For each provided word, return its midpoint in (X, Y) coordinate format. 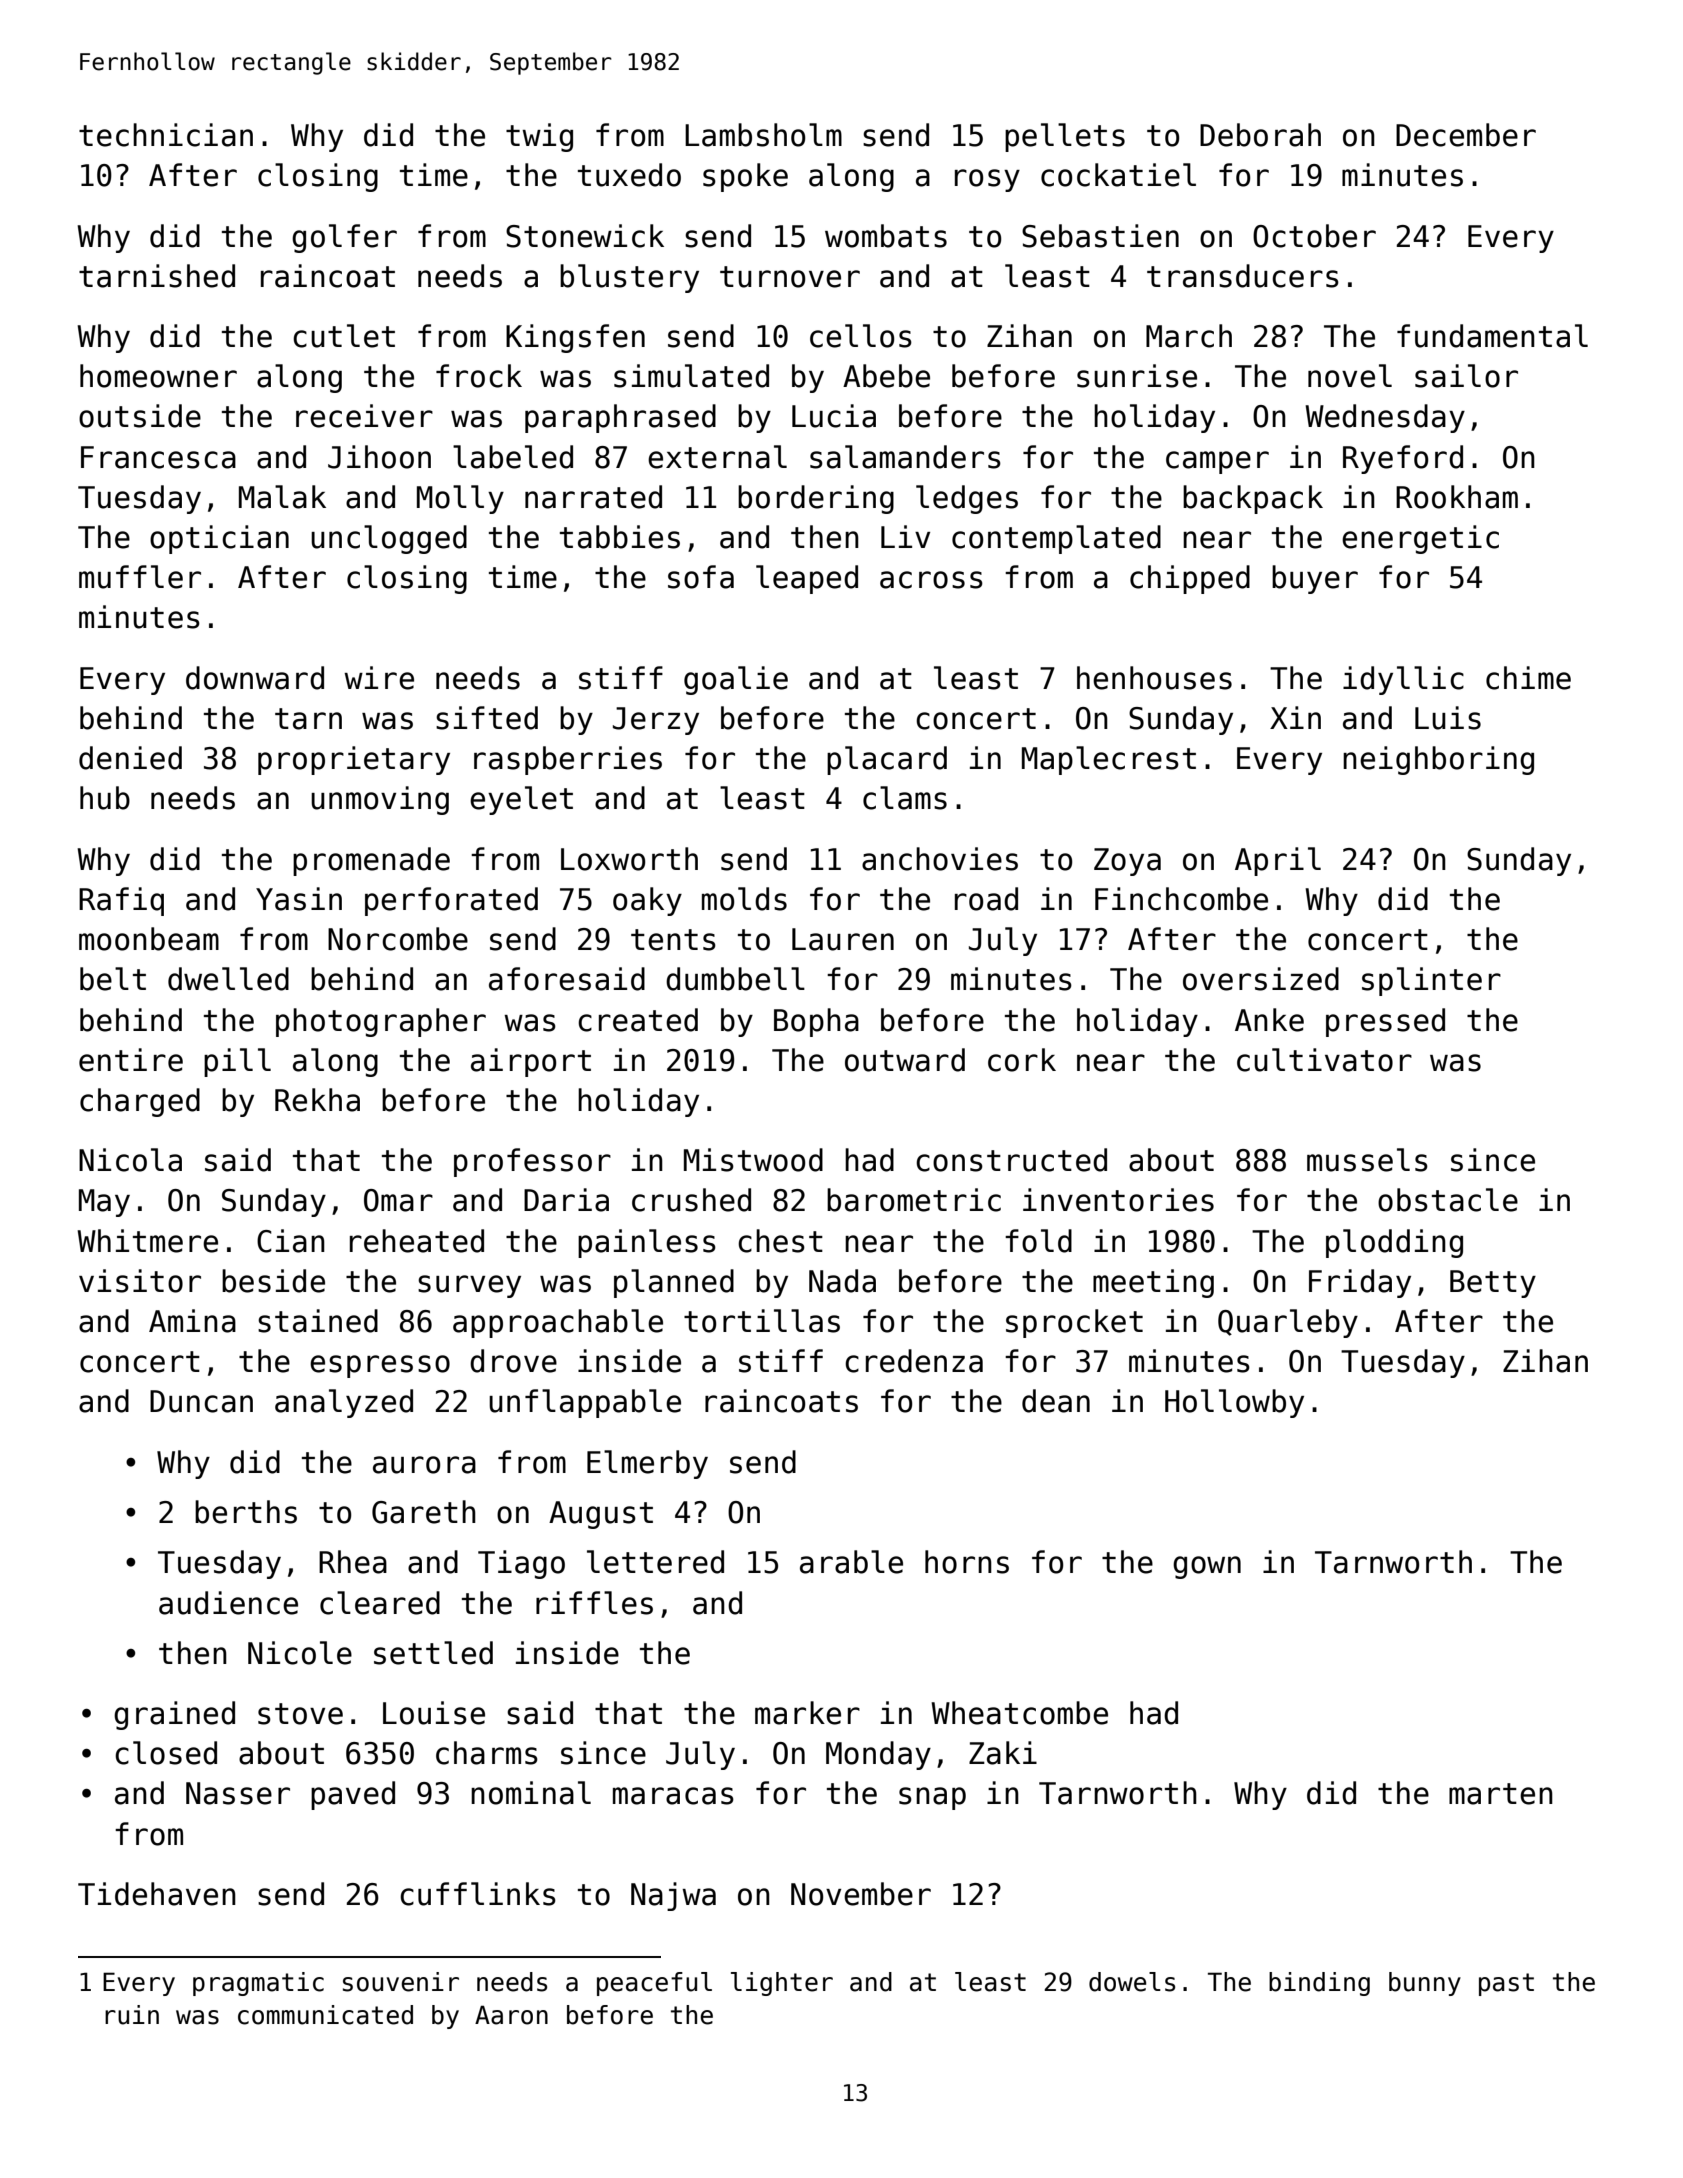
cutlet (344, 336)
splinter (1431, 981)
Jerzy (656, 721)
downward (255, 678)
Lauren (843, 939)
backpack (1253, 499)
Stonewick (585, 236)
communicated (325, 2015)
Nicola (130, 1160)
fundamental (1492, 336)
